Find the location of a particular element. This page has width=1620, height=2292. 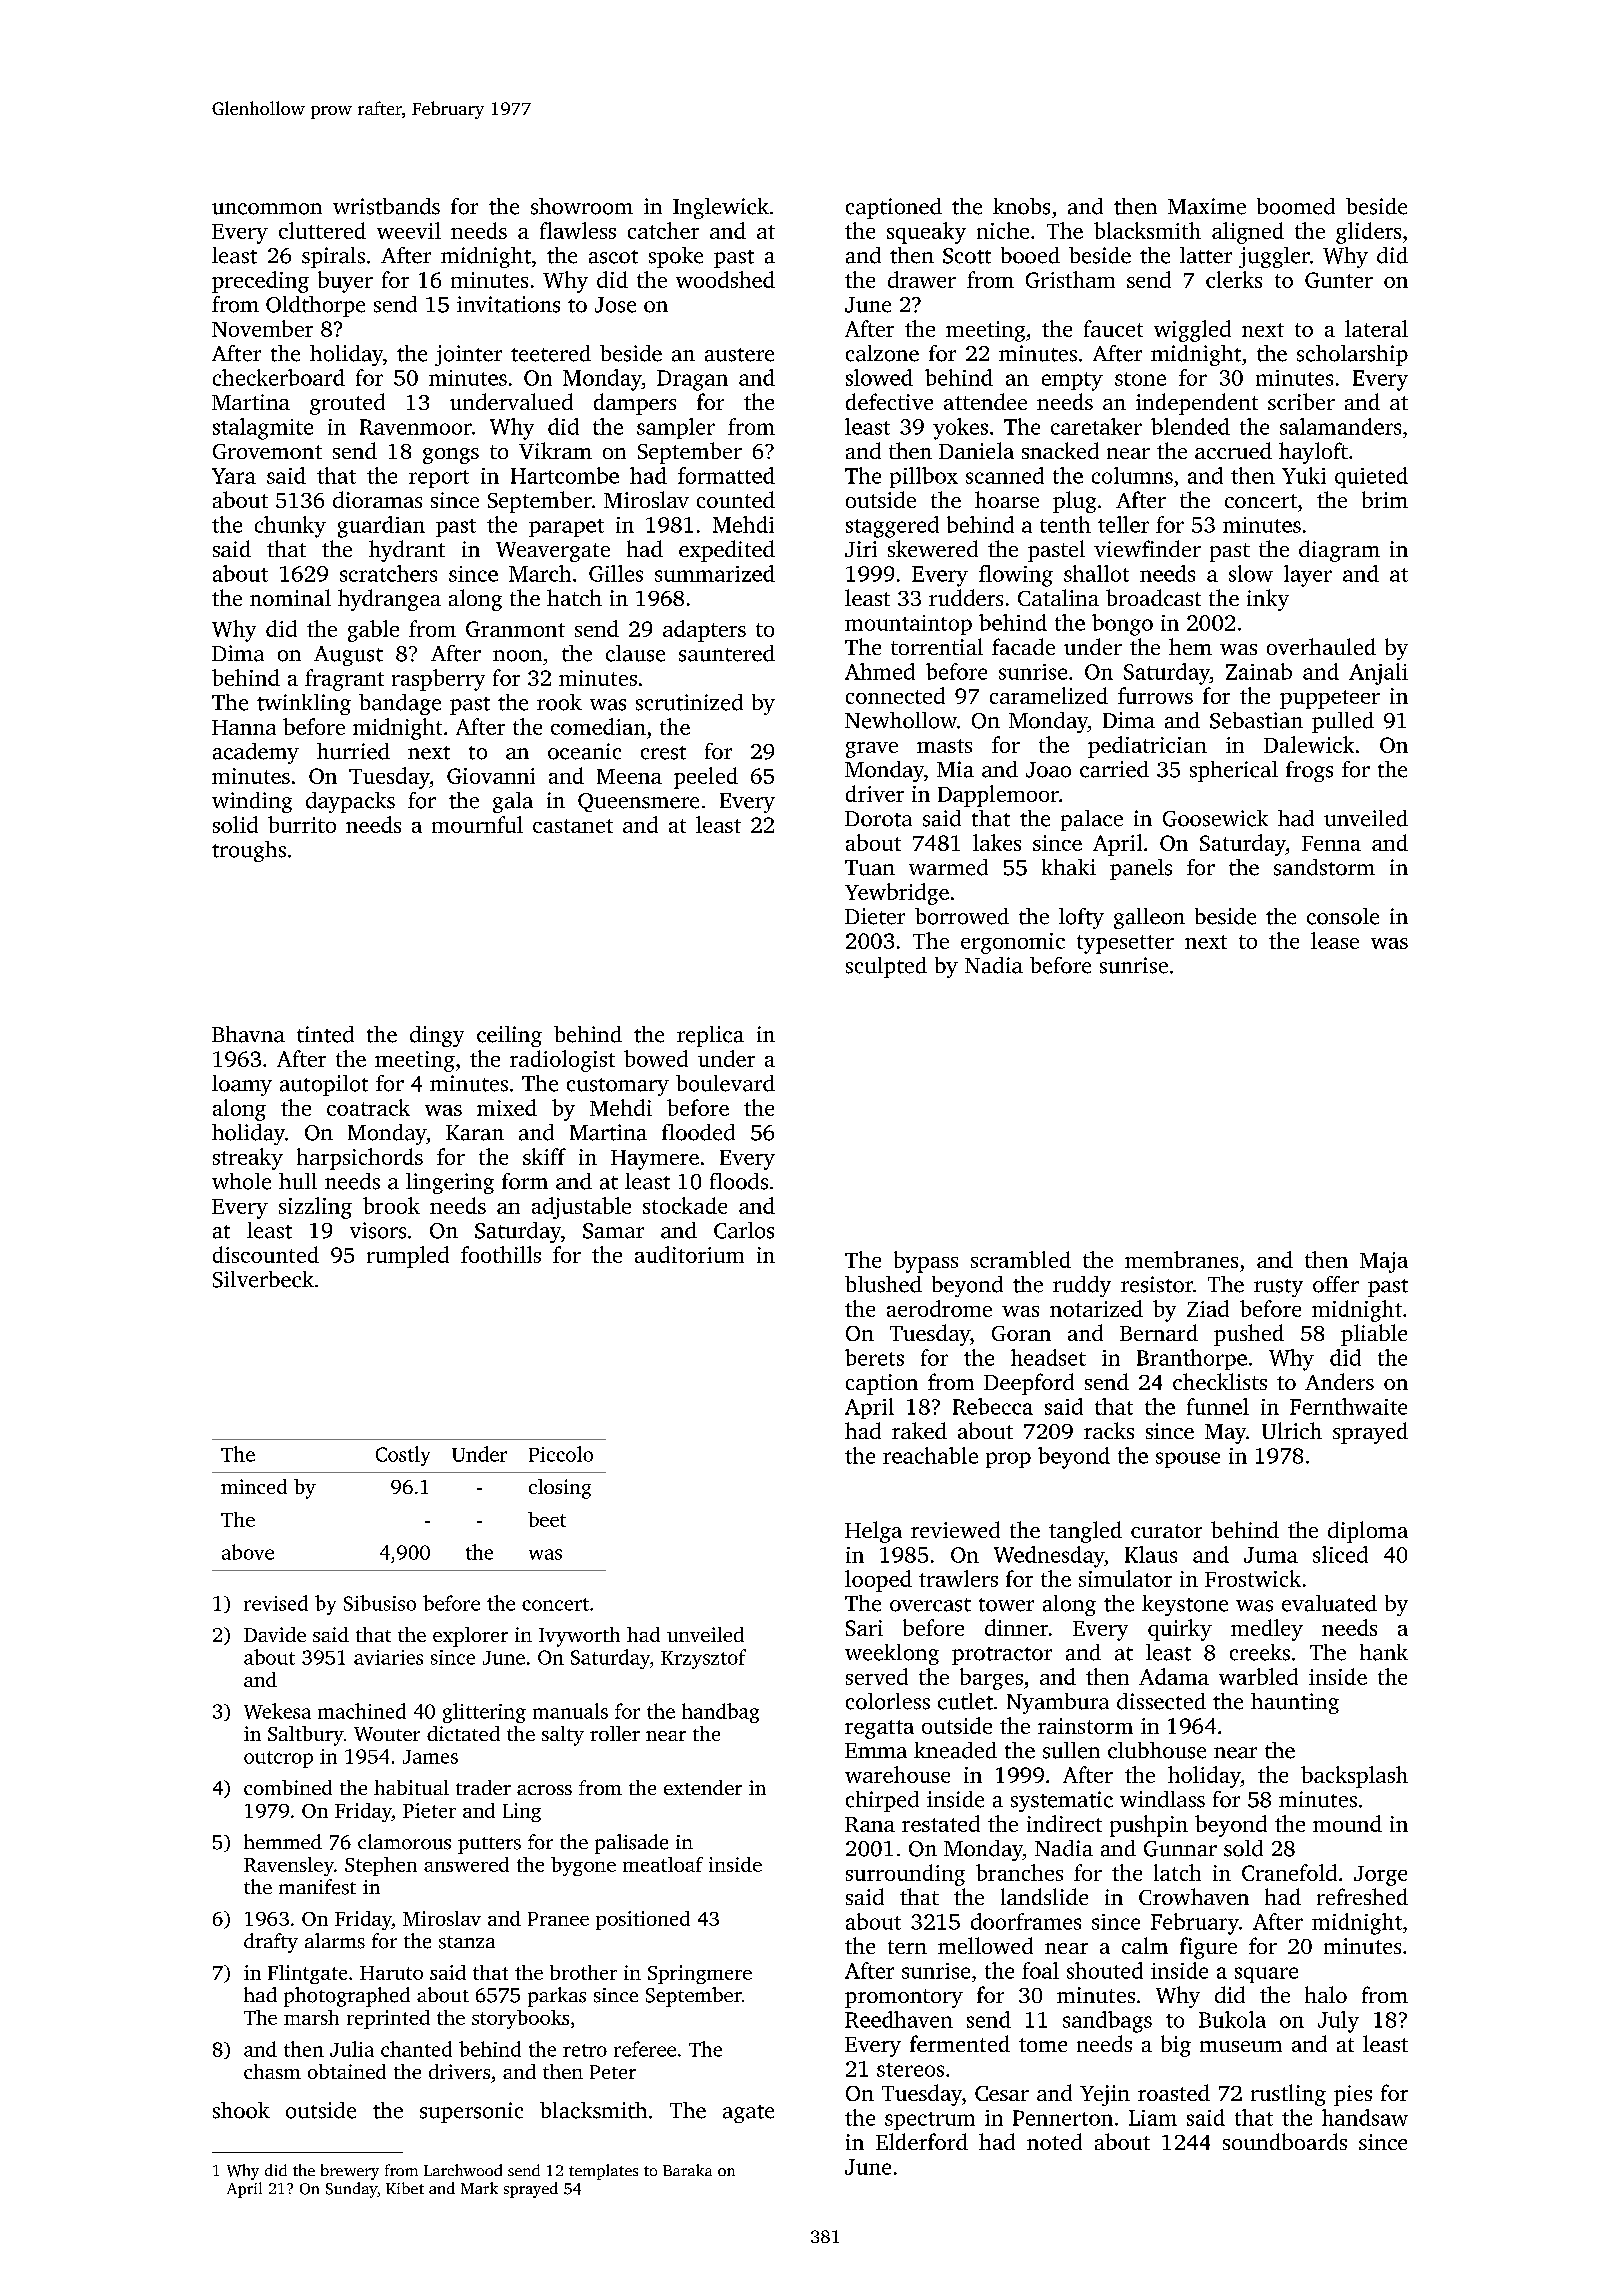

Gristham is located at coordinates (1070, 279).
